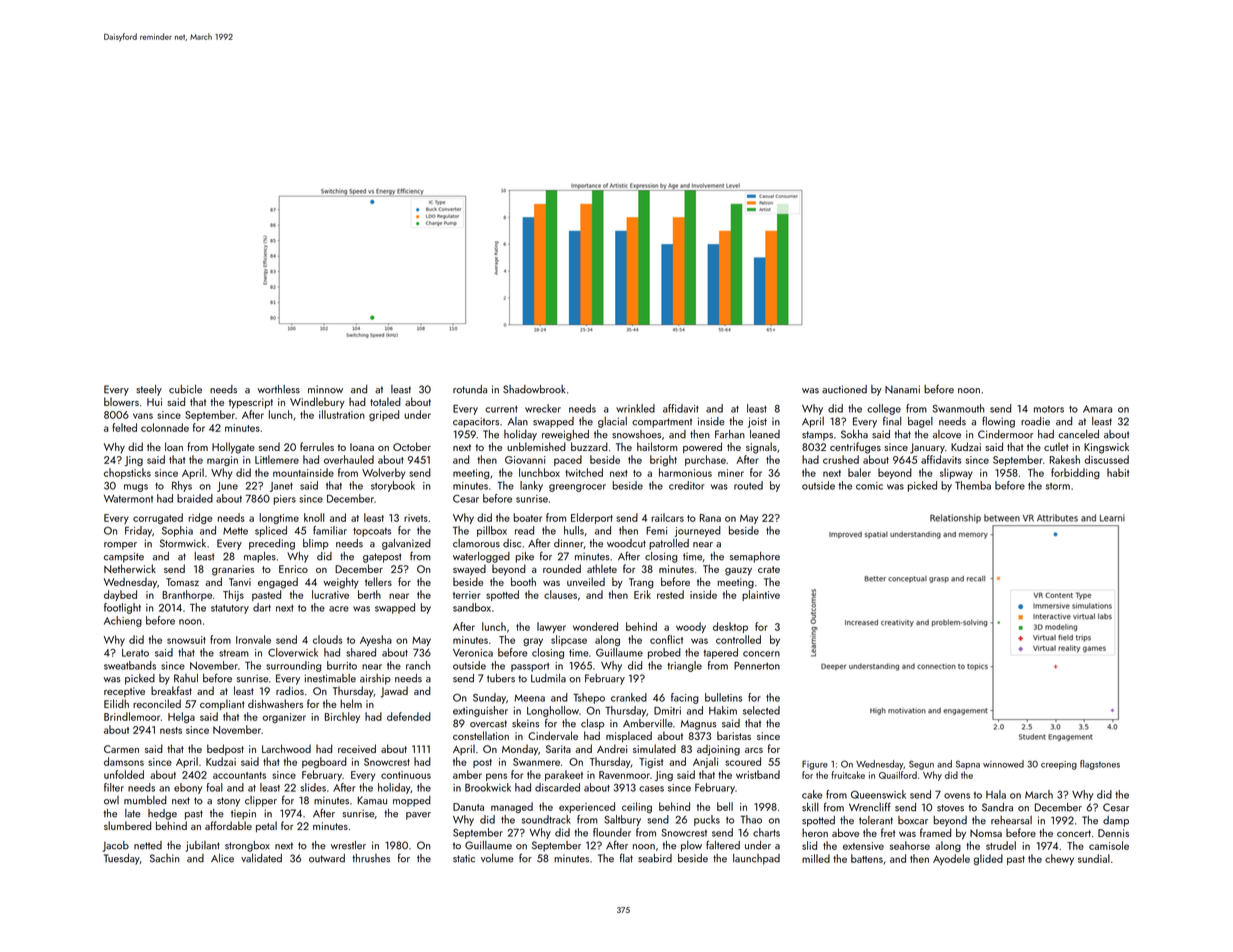 The width and height of the screenshot is (1233, 952). I want to click on triangle, so click(684, 666).
